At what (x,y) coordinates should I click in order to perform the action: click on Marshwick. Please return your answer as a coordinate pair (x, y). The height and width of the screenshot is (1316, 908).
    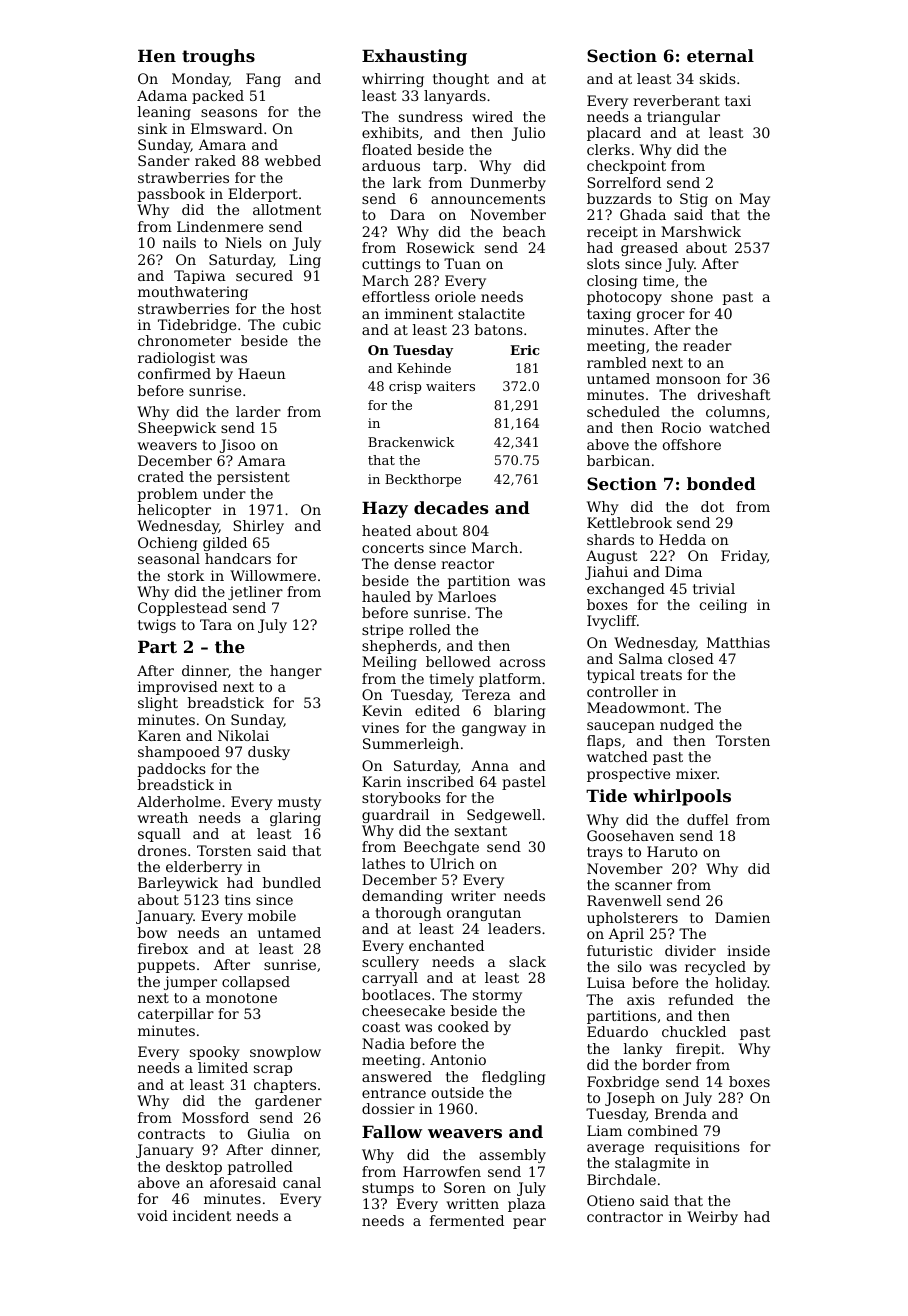
    Looking at the image, I should click on (701, 231).
